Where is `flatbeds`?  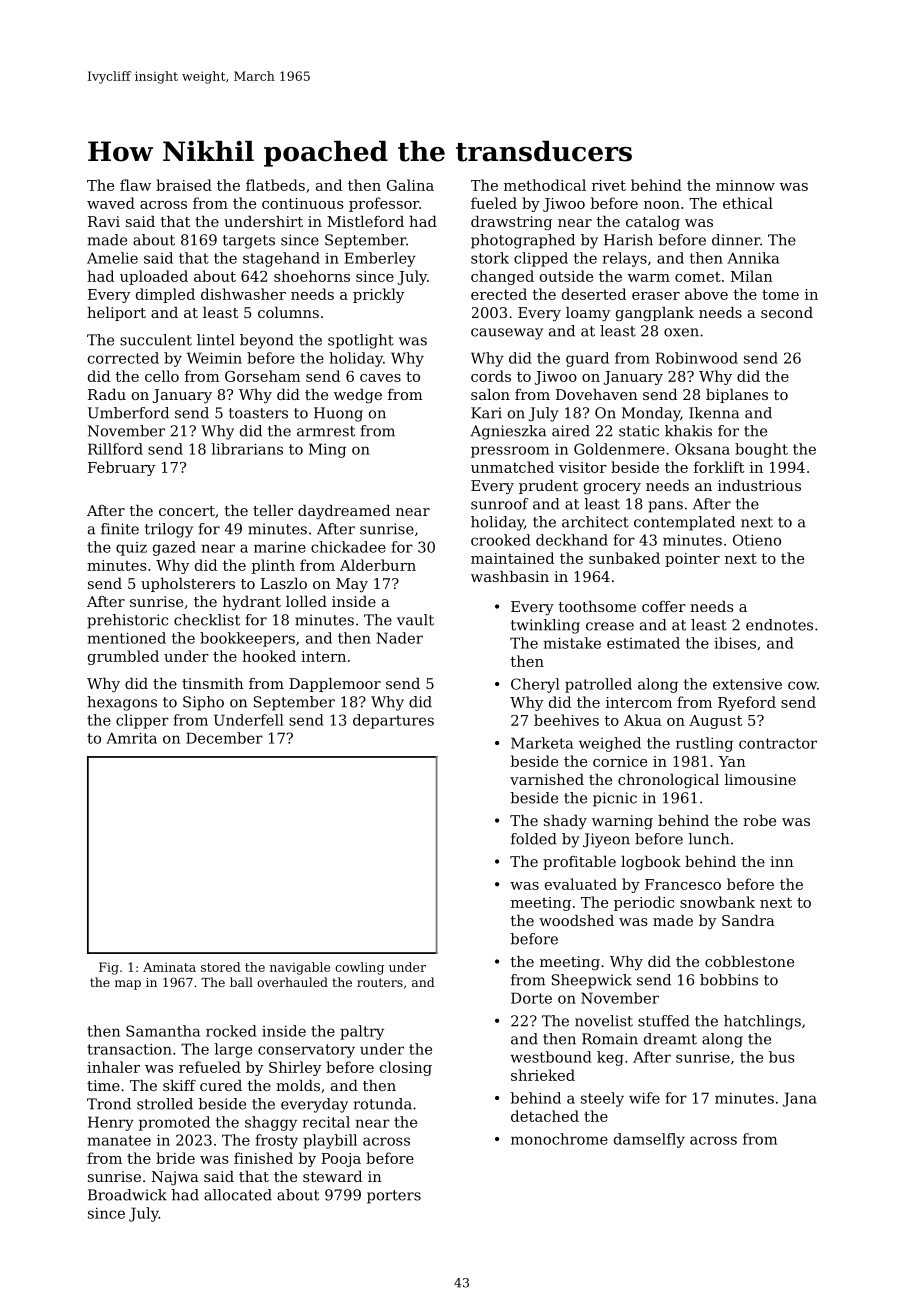
flatbeds is located at coordinates (275, 185).
